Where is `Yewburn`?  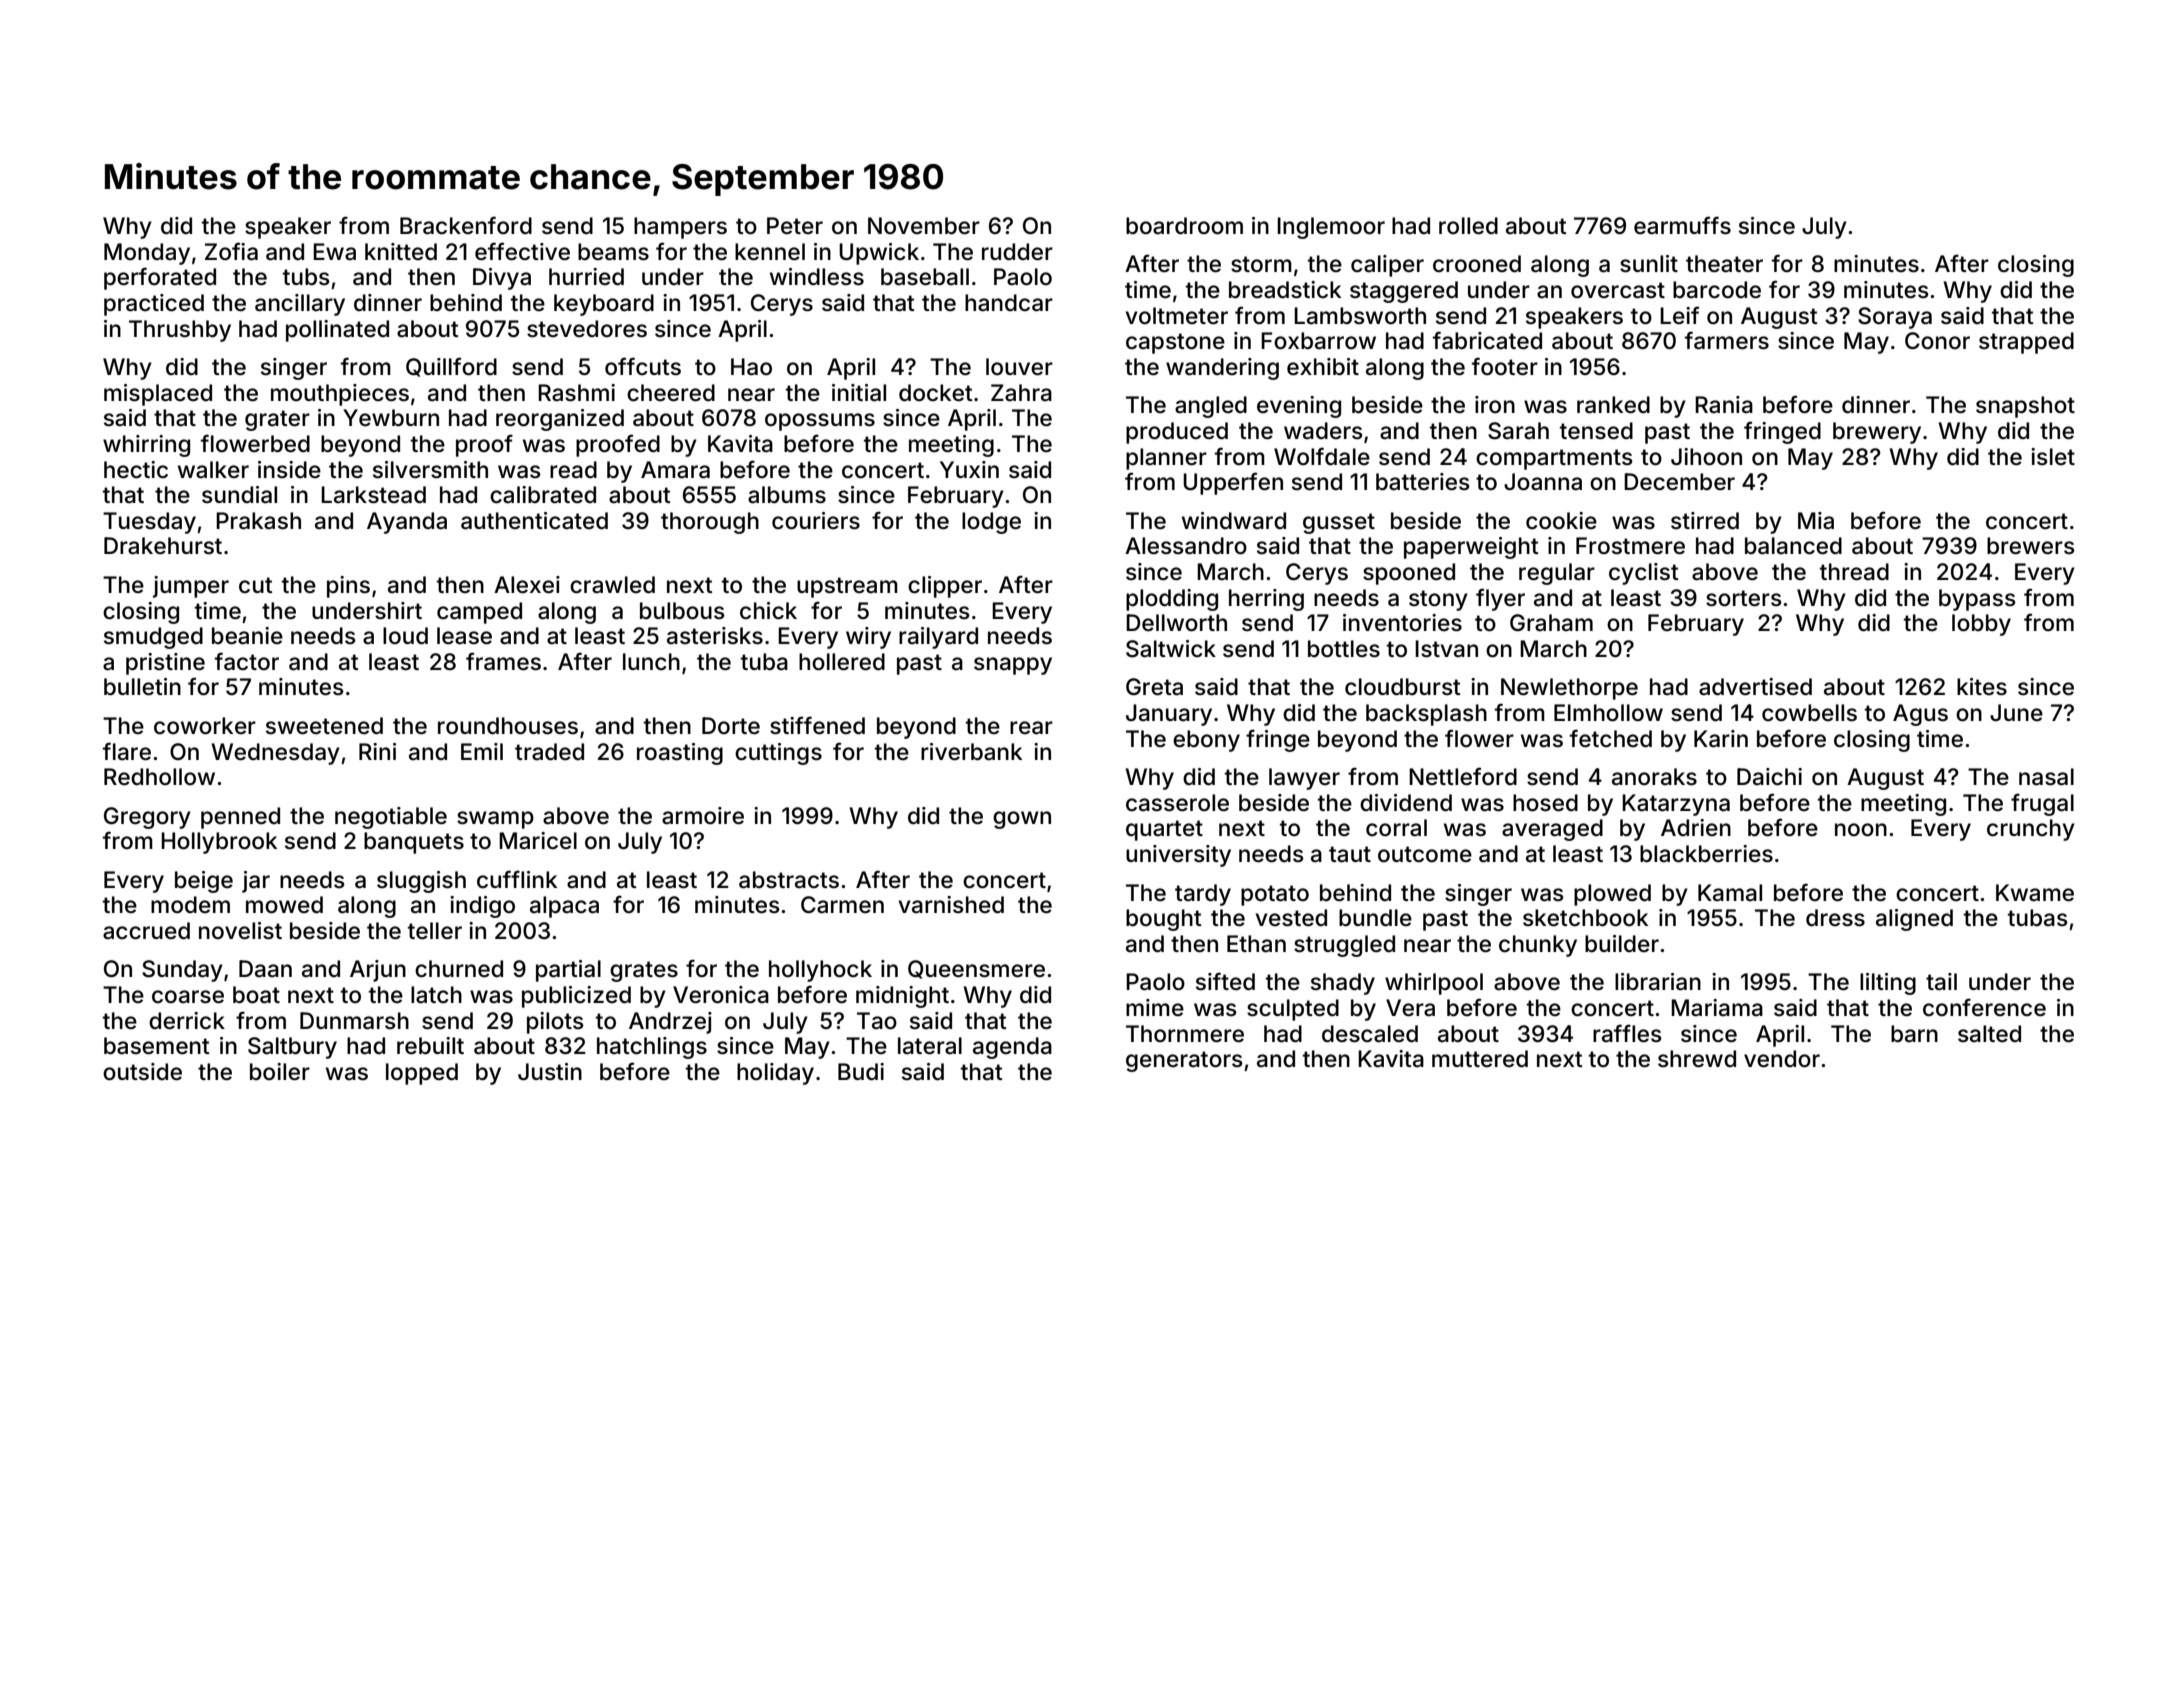 Yewburn is located at coordinates (391, 418).
